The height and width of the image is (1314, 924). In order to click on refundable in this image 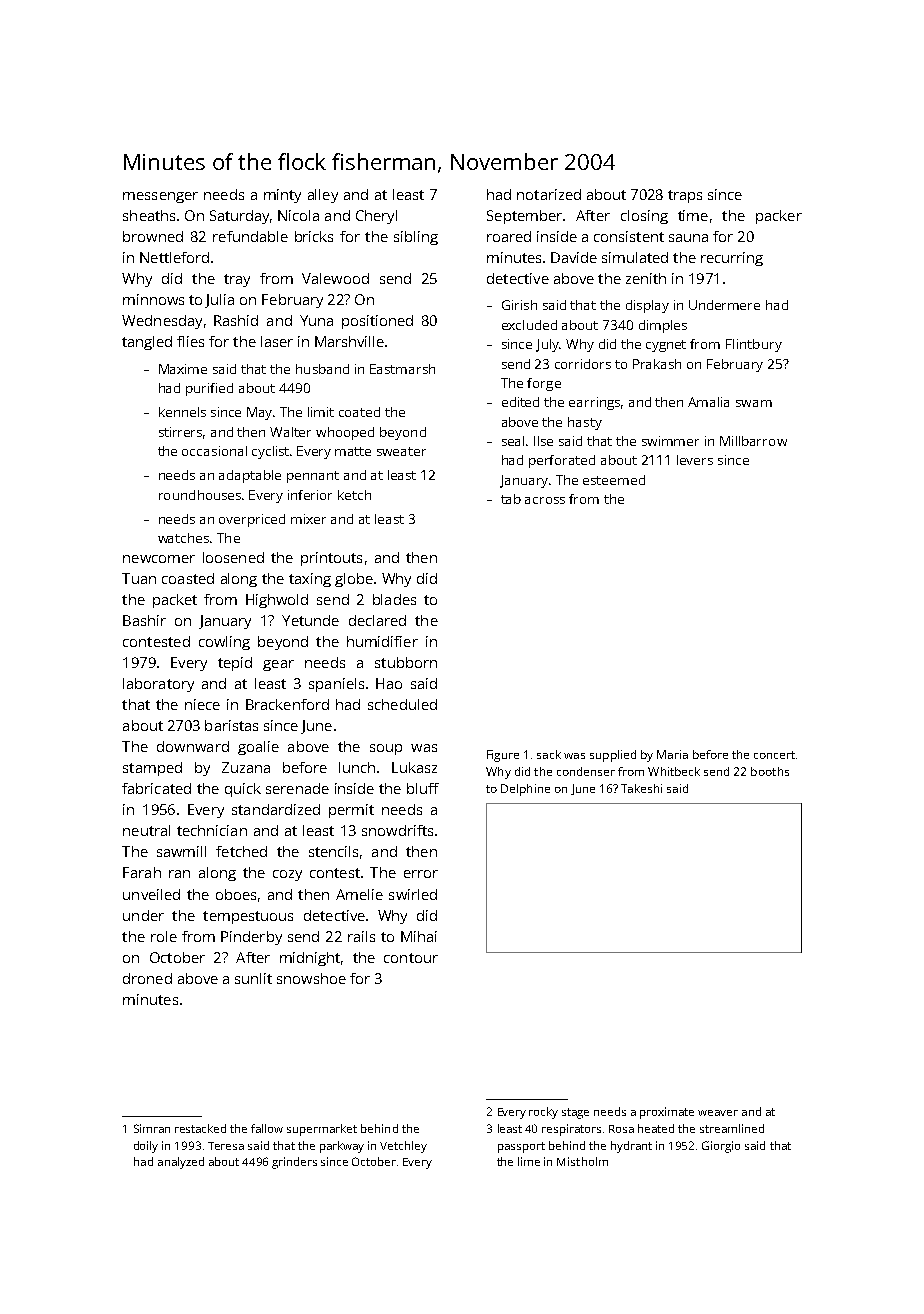, I will do `click(250, 236)`.
